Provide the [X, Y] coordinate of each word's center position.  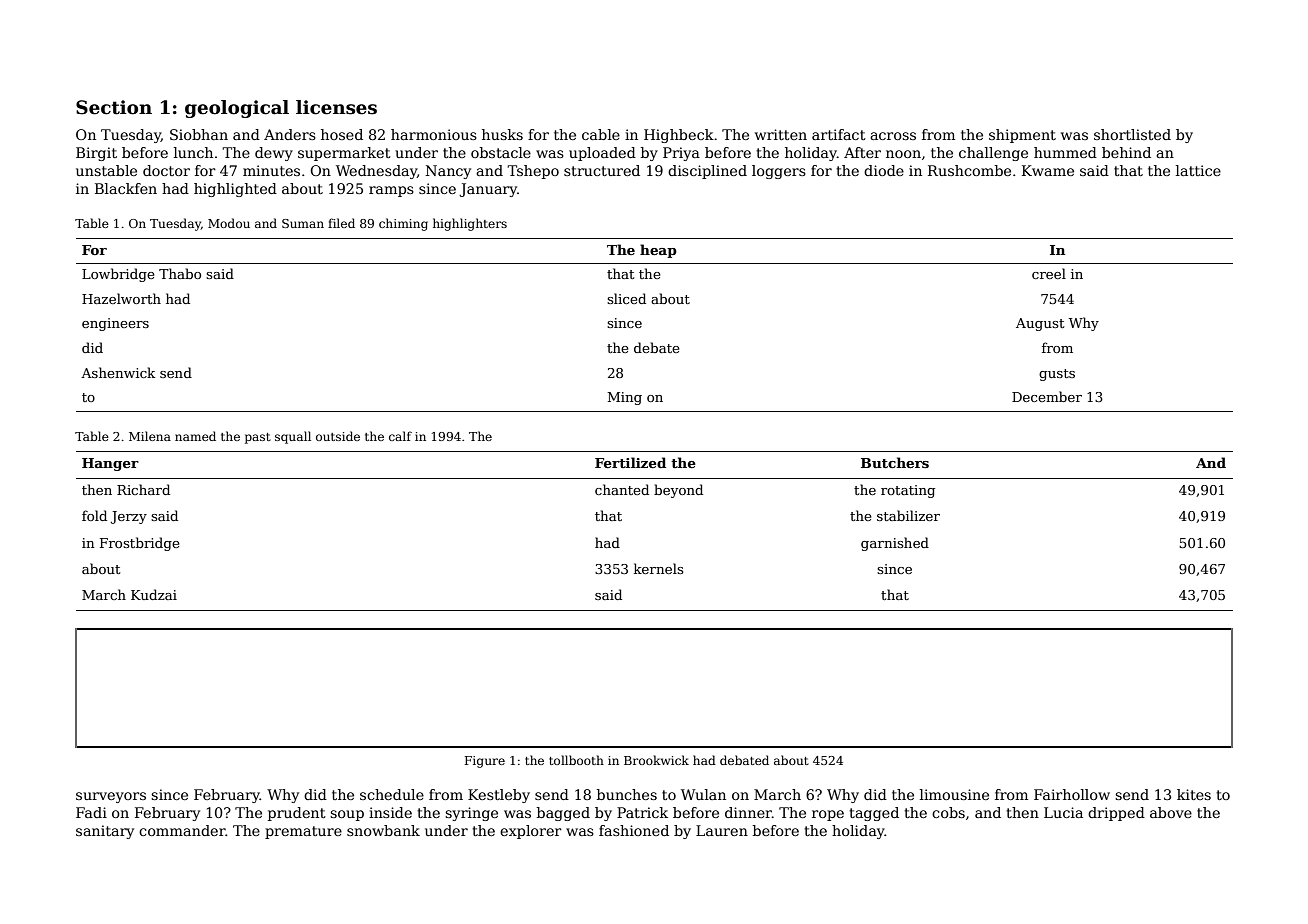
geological [237, 109]
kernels [659, 568]
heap [658, 251]
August [1040, 324]
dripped [1116, 814]
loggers [779, 172]
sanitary [105, 832]
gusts [1057, 375]
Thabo [180, 273]
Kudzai [154, 594]
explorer [531, 832]
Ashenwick [118, 372]
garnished [895, 544]
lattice [1198, 170]
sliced [626, 298]
